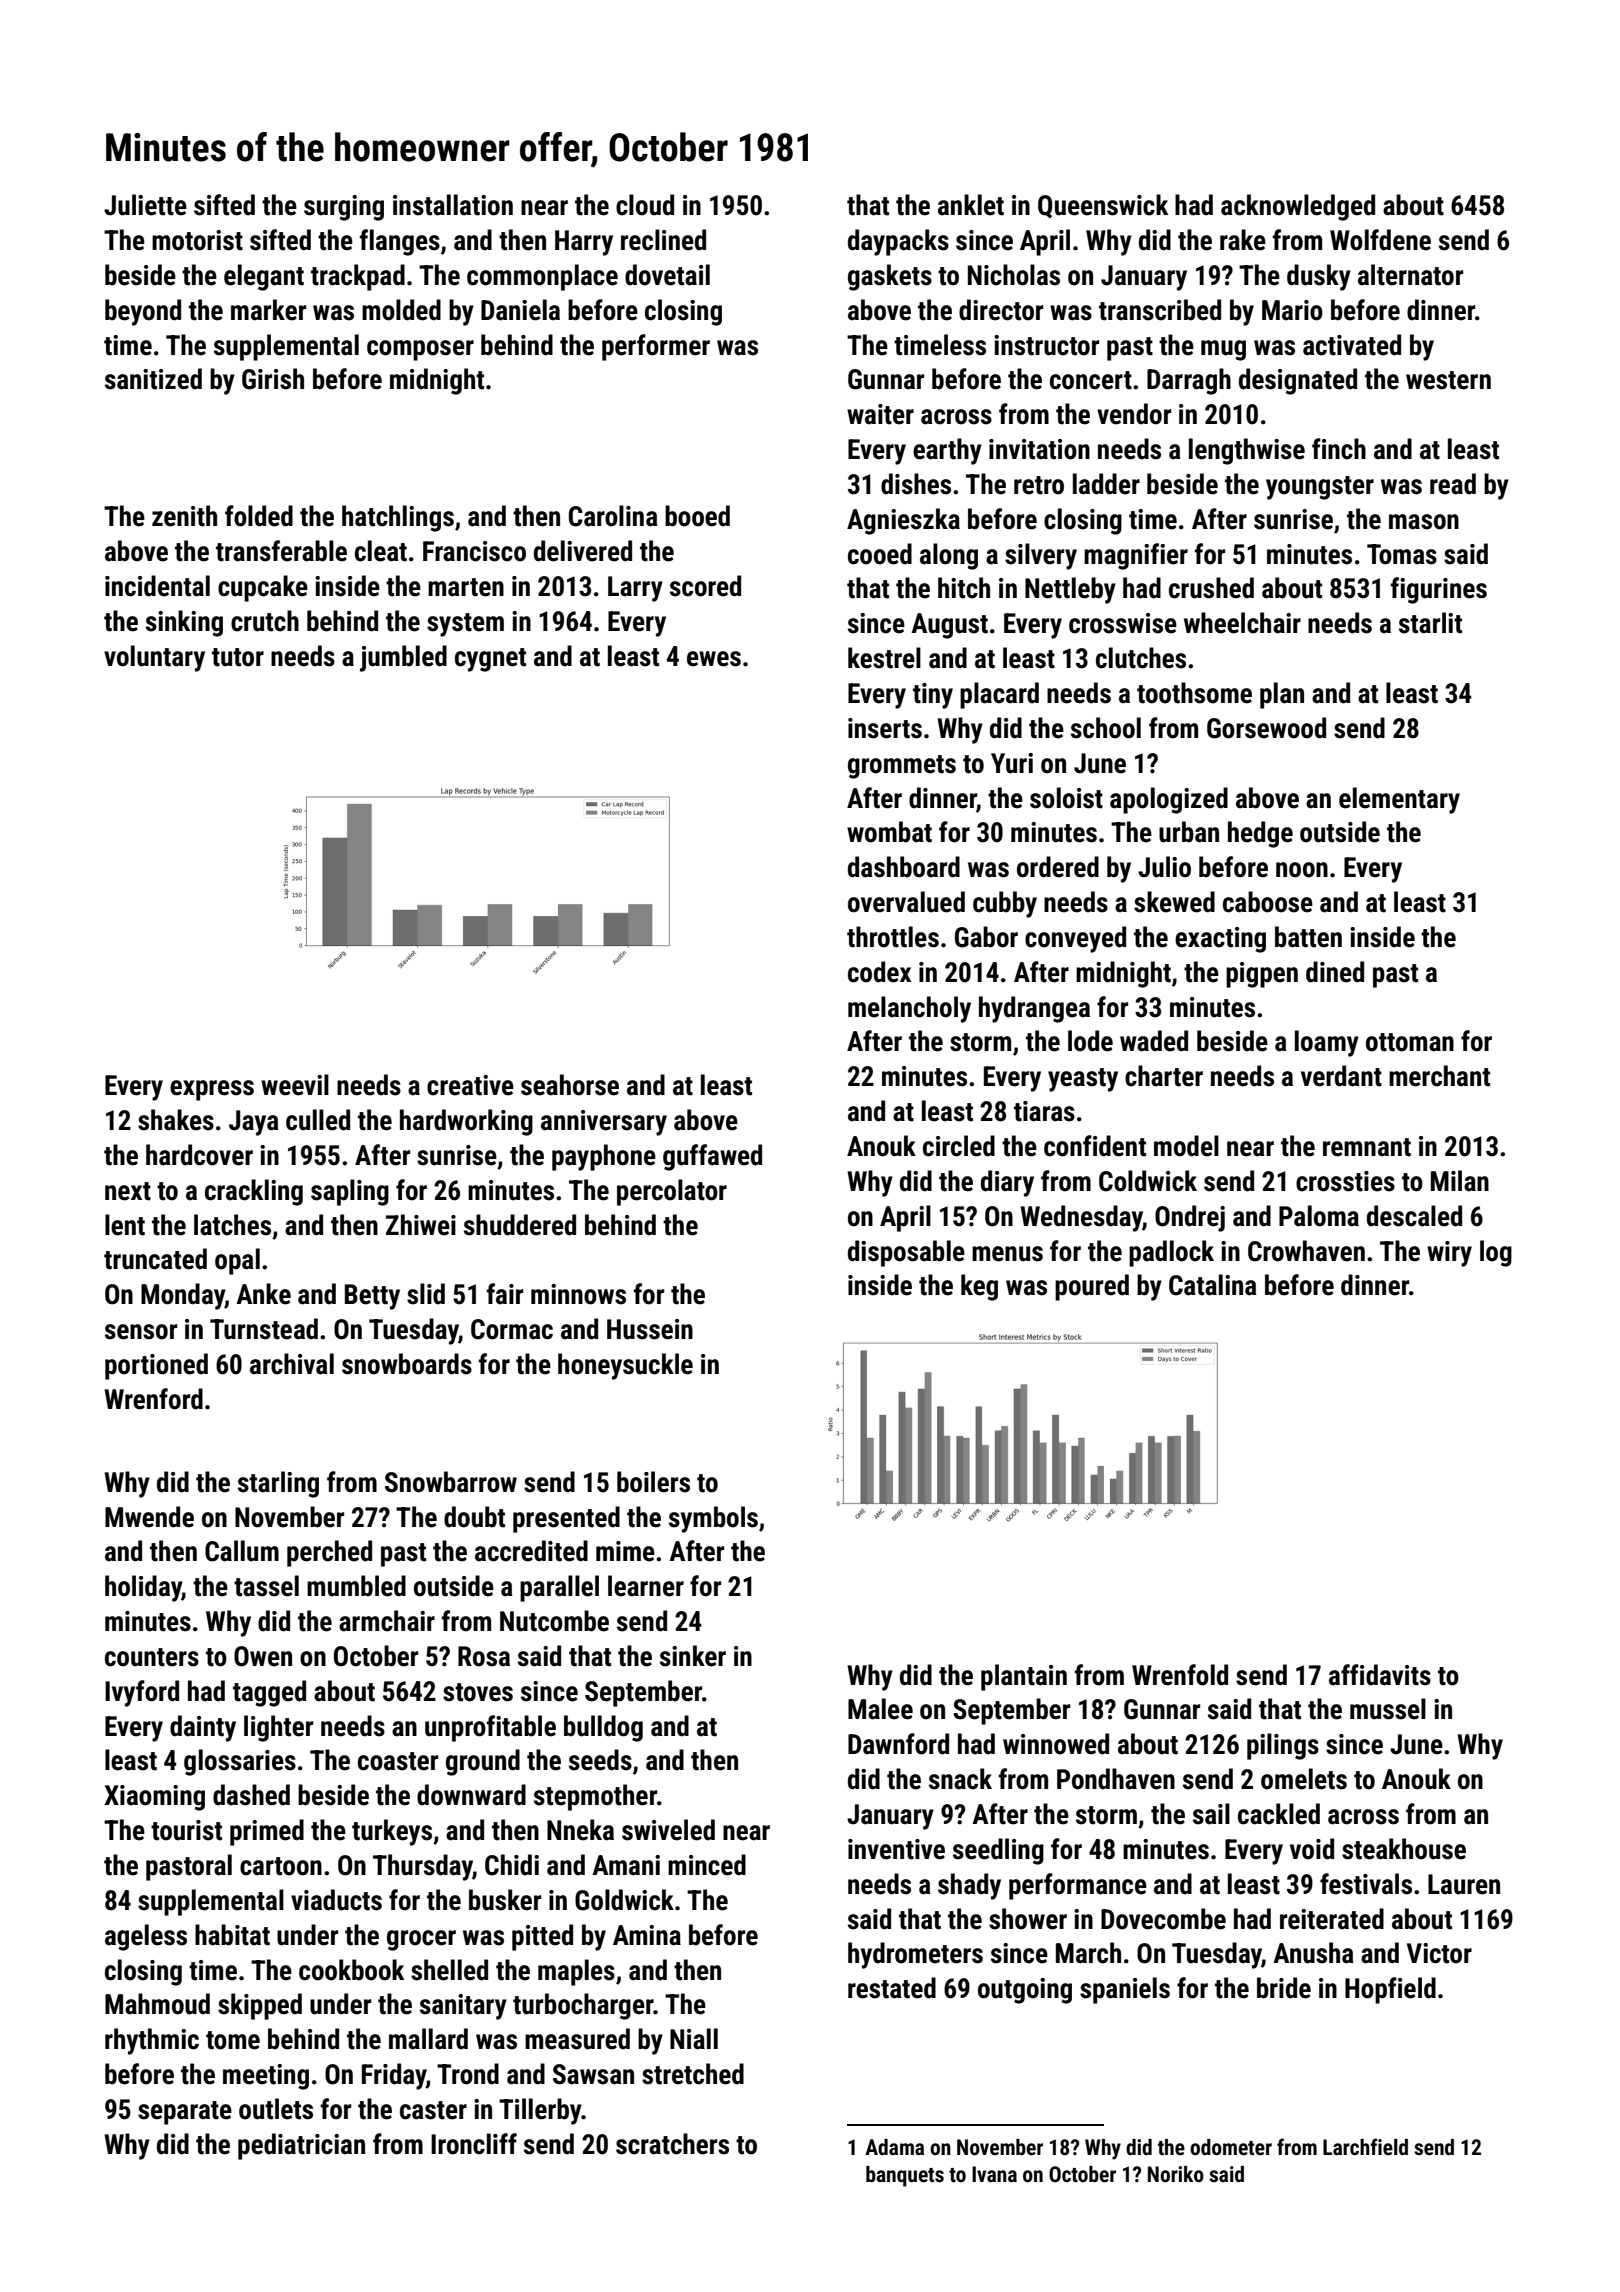 Image resolution: width=1620 pixels, height=2292 pixels. I want to click on Agnieszka, so click(903, 521).
